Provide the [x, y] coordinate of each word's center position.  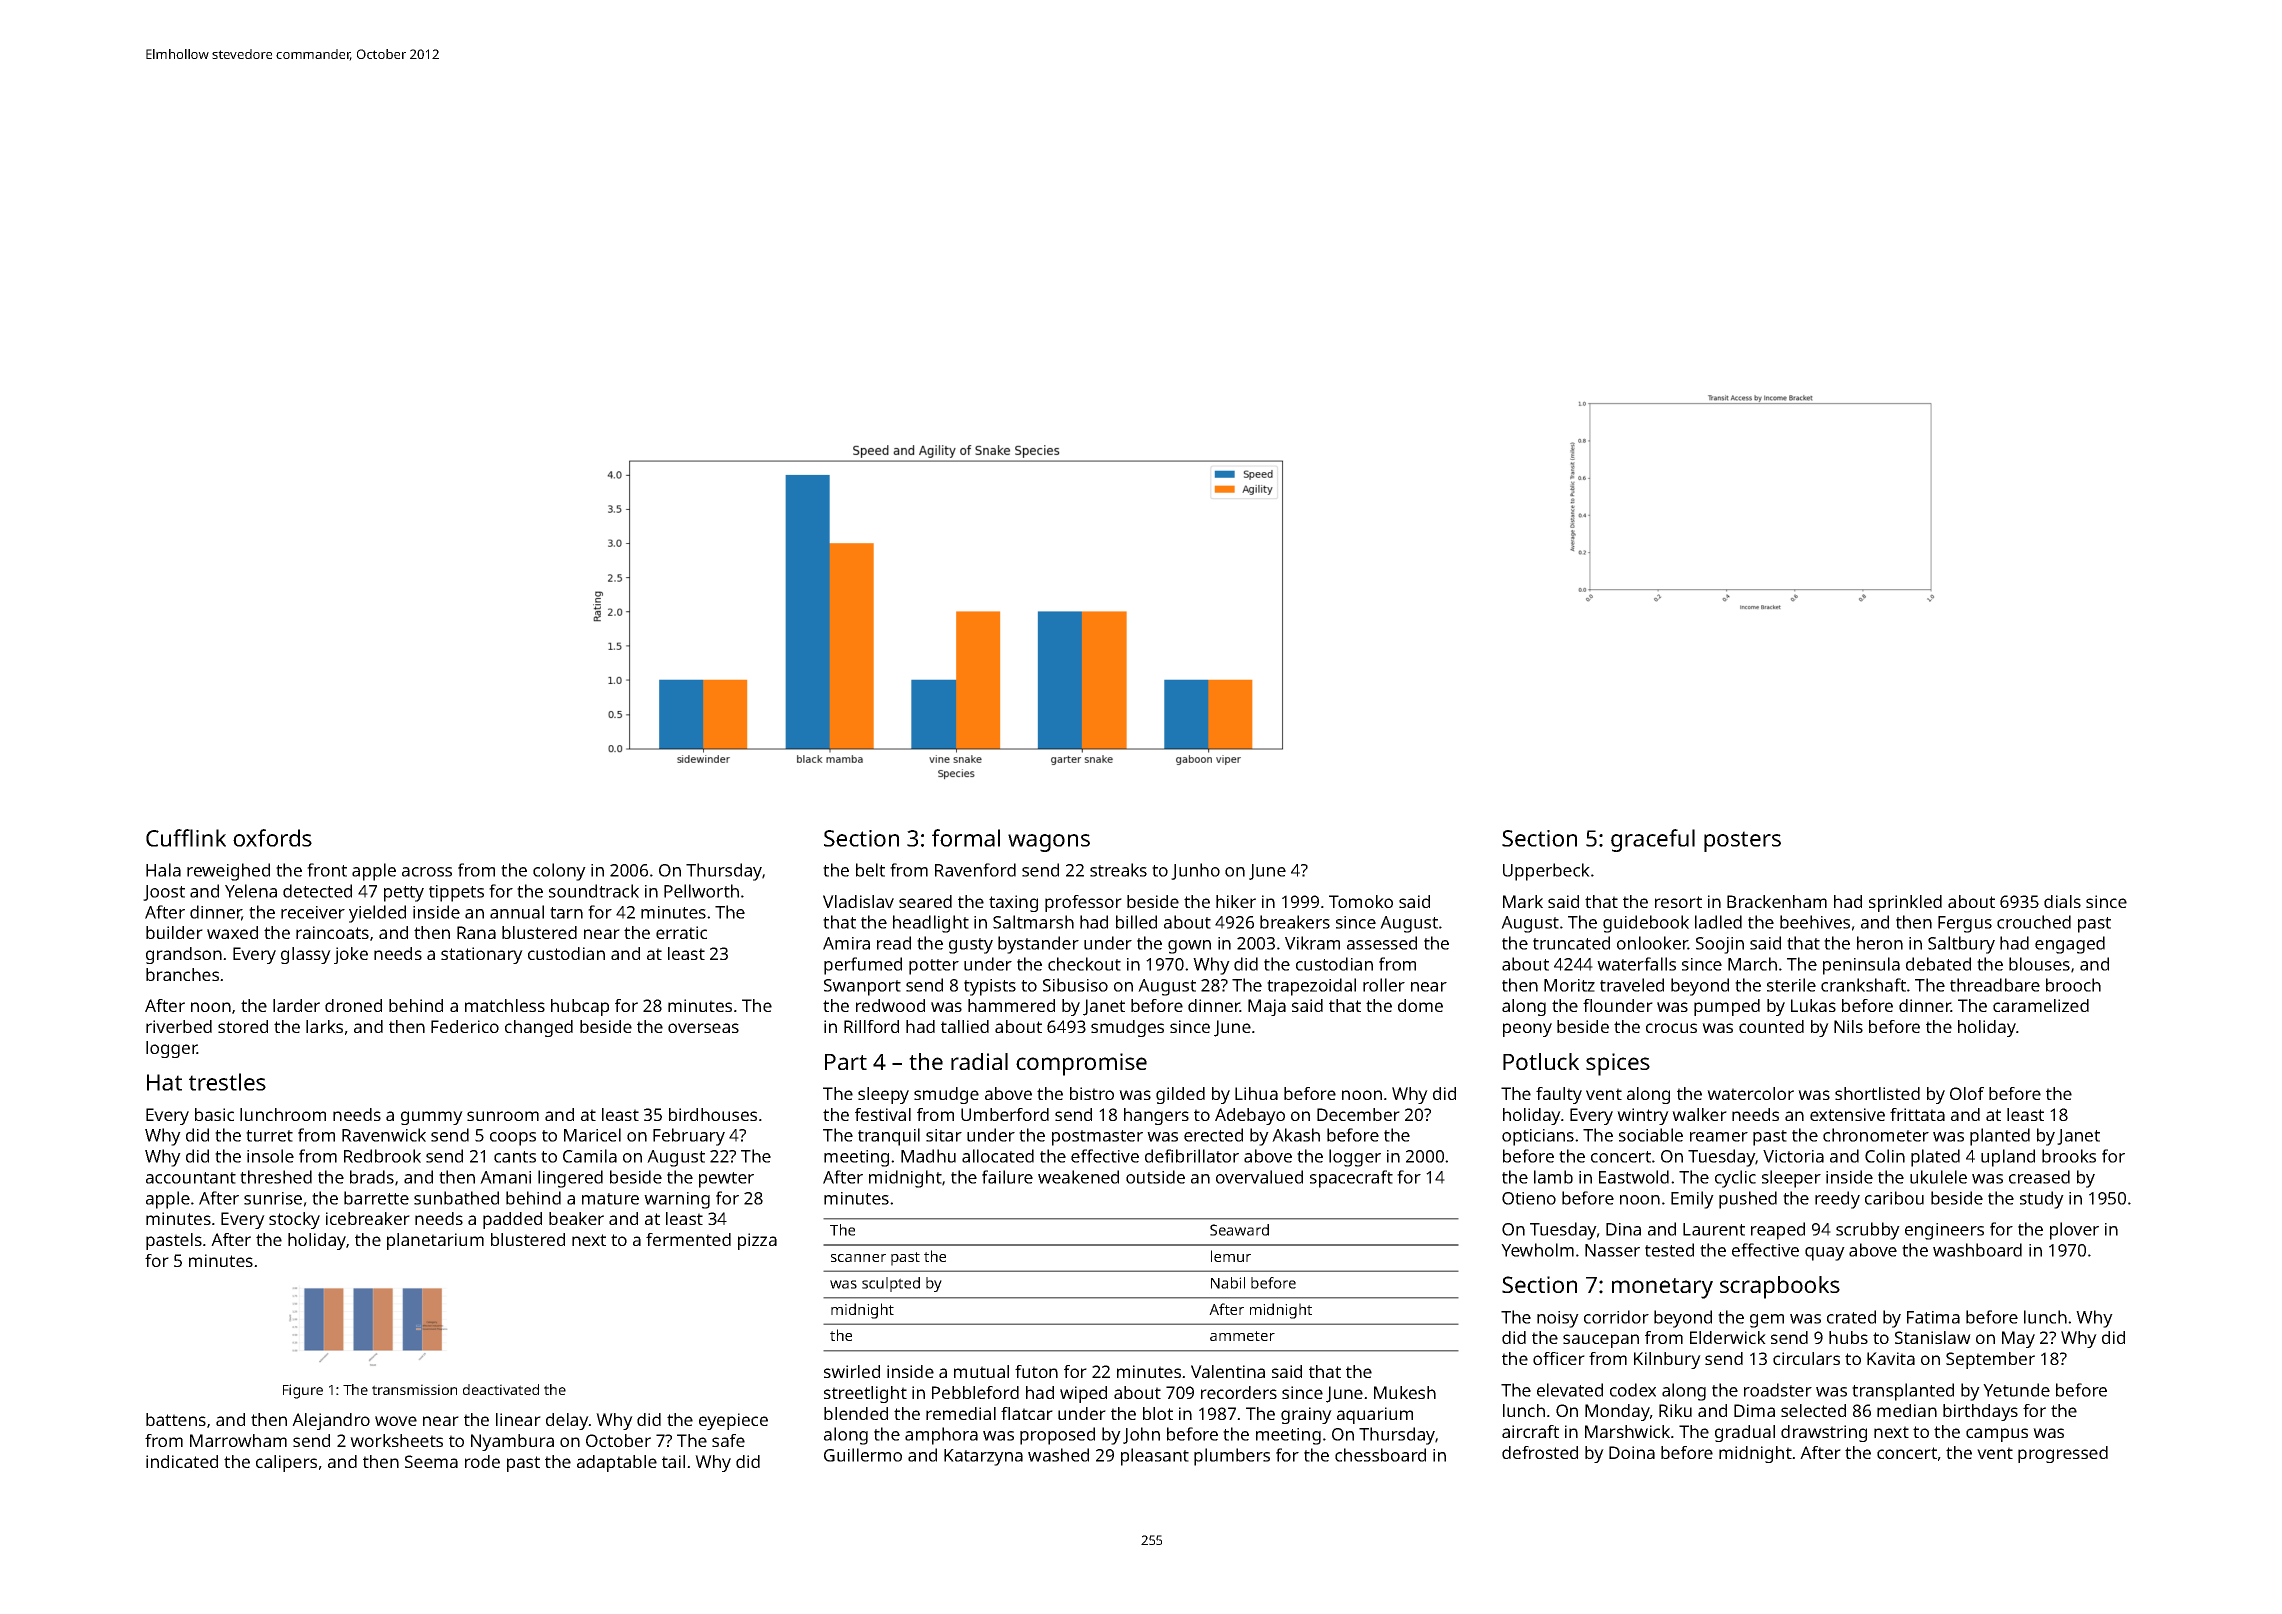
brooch [2073, 985]
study [2042, 1200]
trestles [227, 1082]
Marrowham [238, 1440]
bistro [1092, 1093]
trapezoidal [1311, 987]
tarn [566, 913]
